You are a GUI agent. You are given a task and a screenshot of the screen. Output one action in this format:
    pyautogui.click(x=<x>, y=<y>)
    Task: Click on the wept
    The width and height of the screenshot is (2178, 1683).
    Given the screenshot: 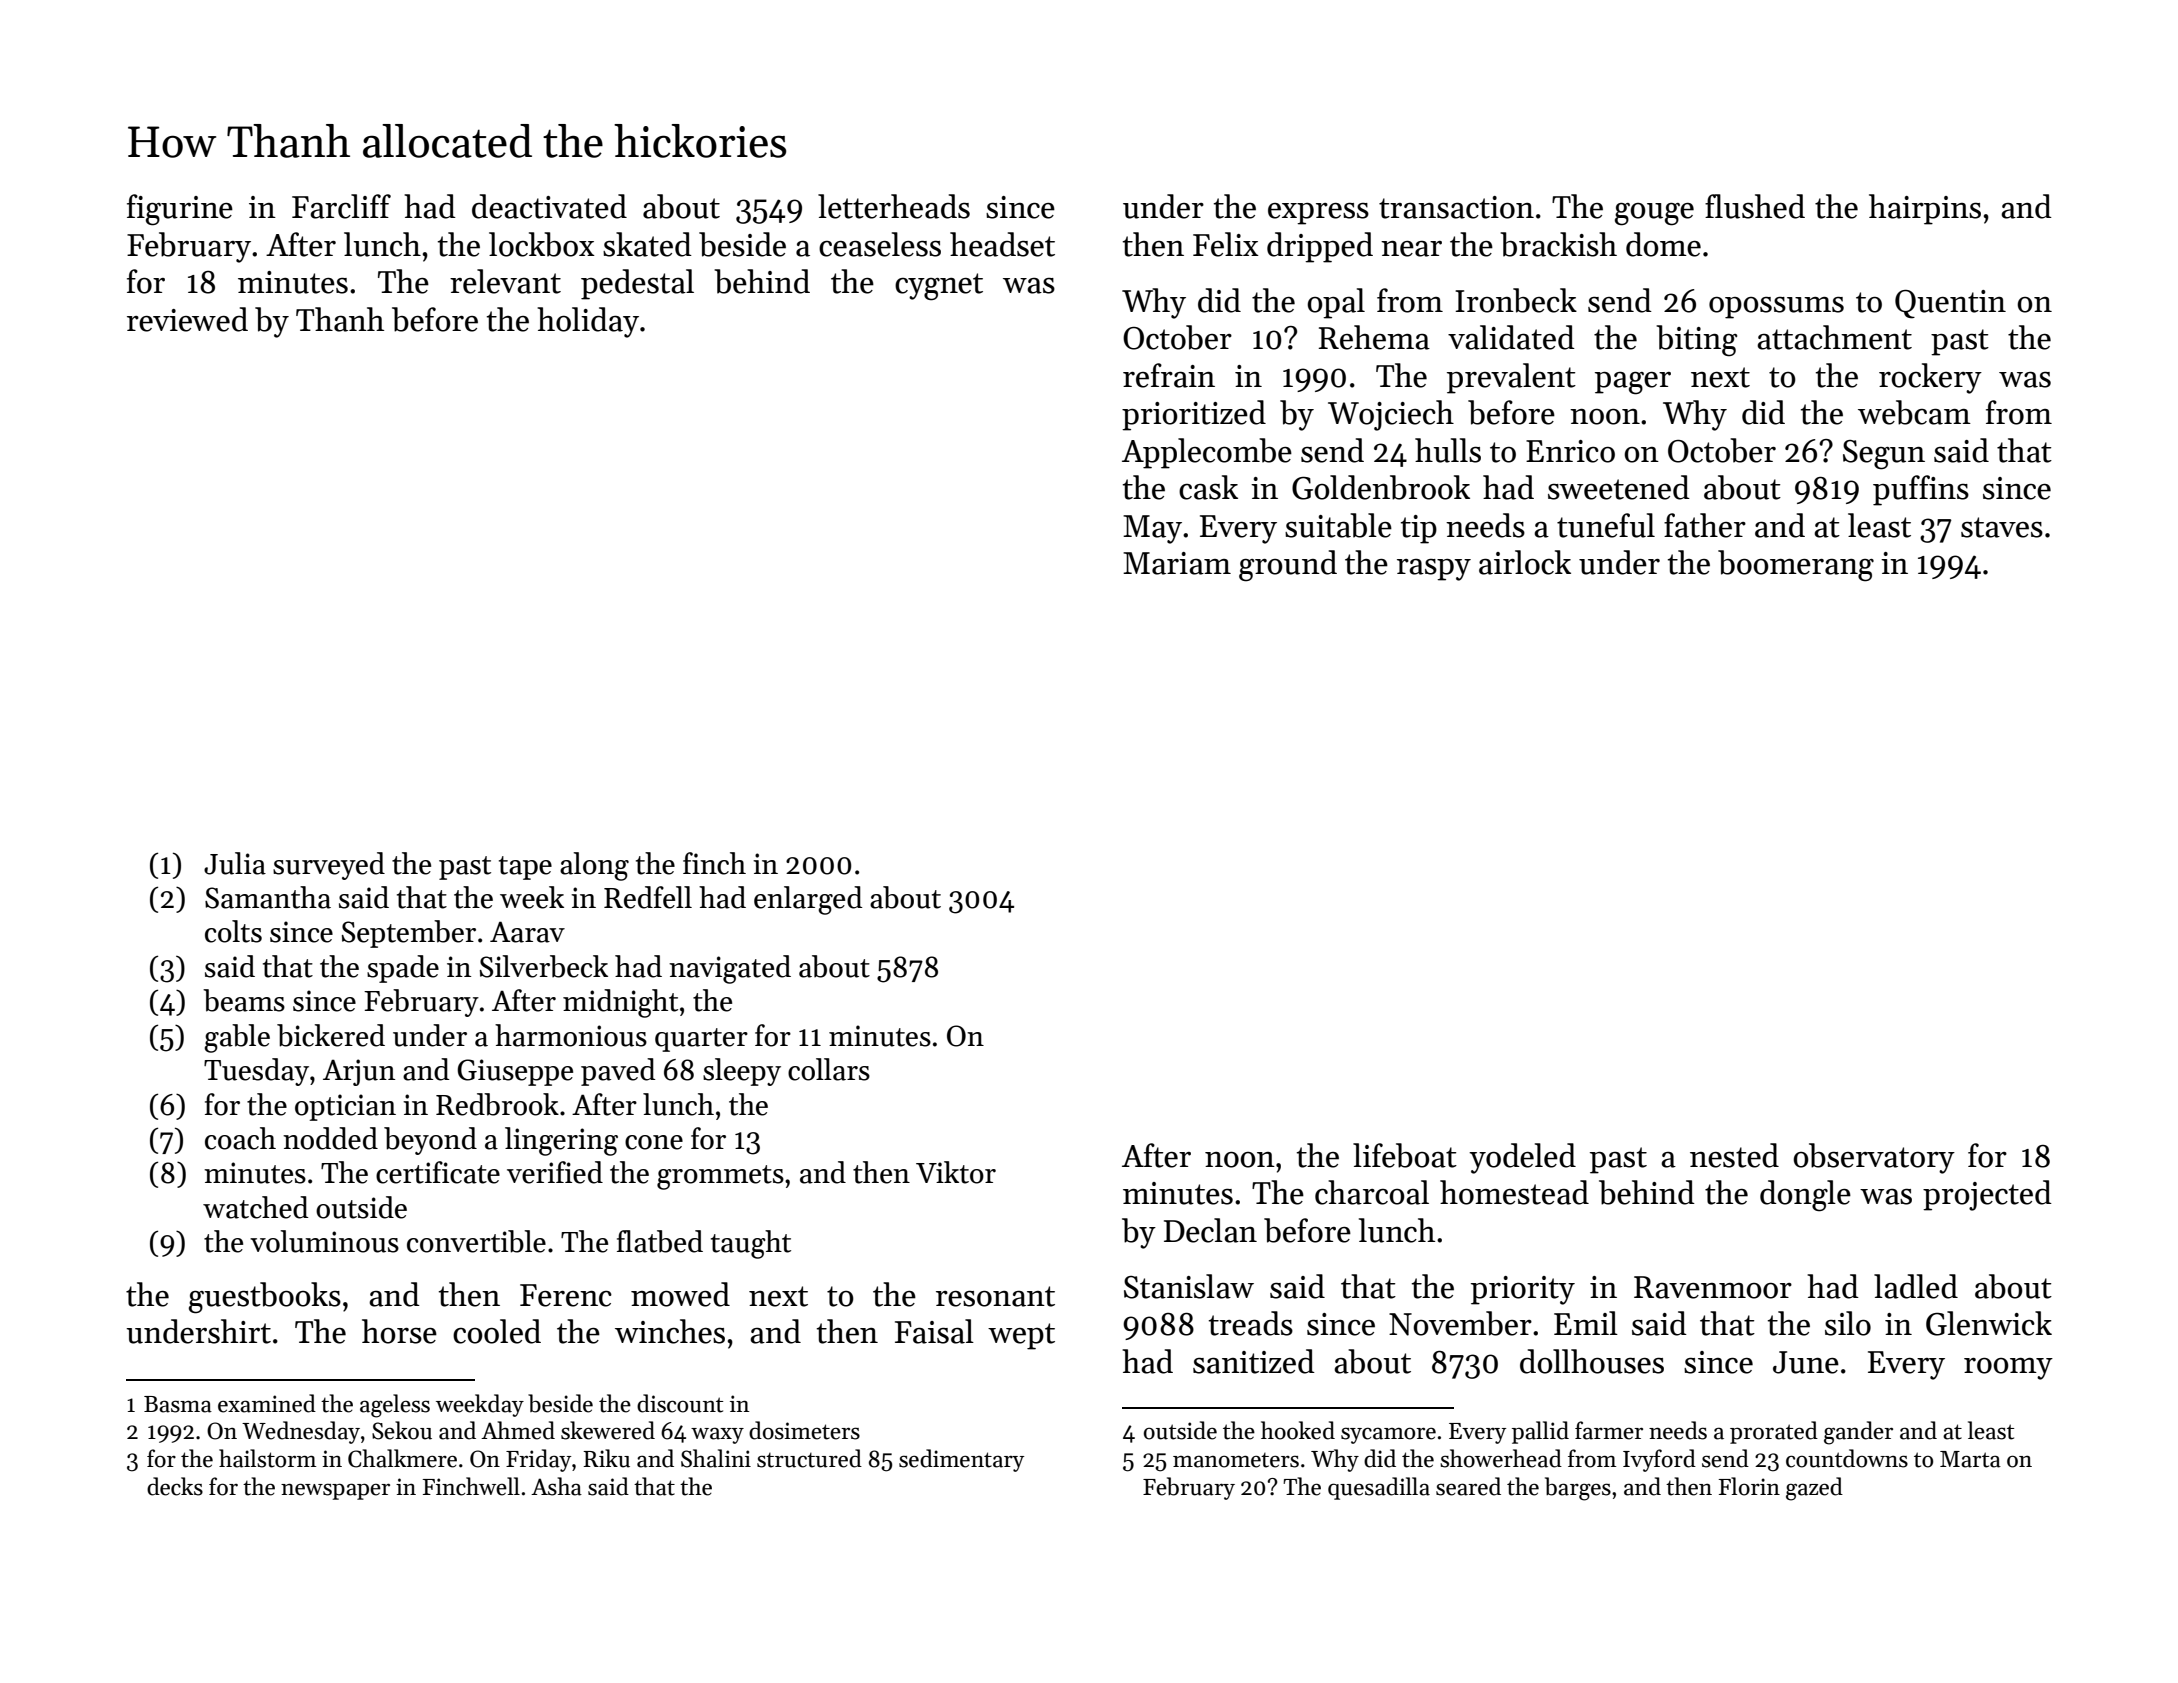 What is the action you would take?
    pyautogui.click(x=1021, y=1336)
